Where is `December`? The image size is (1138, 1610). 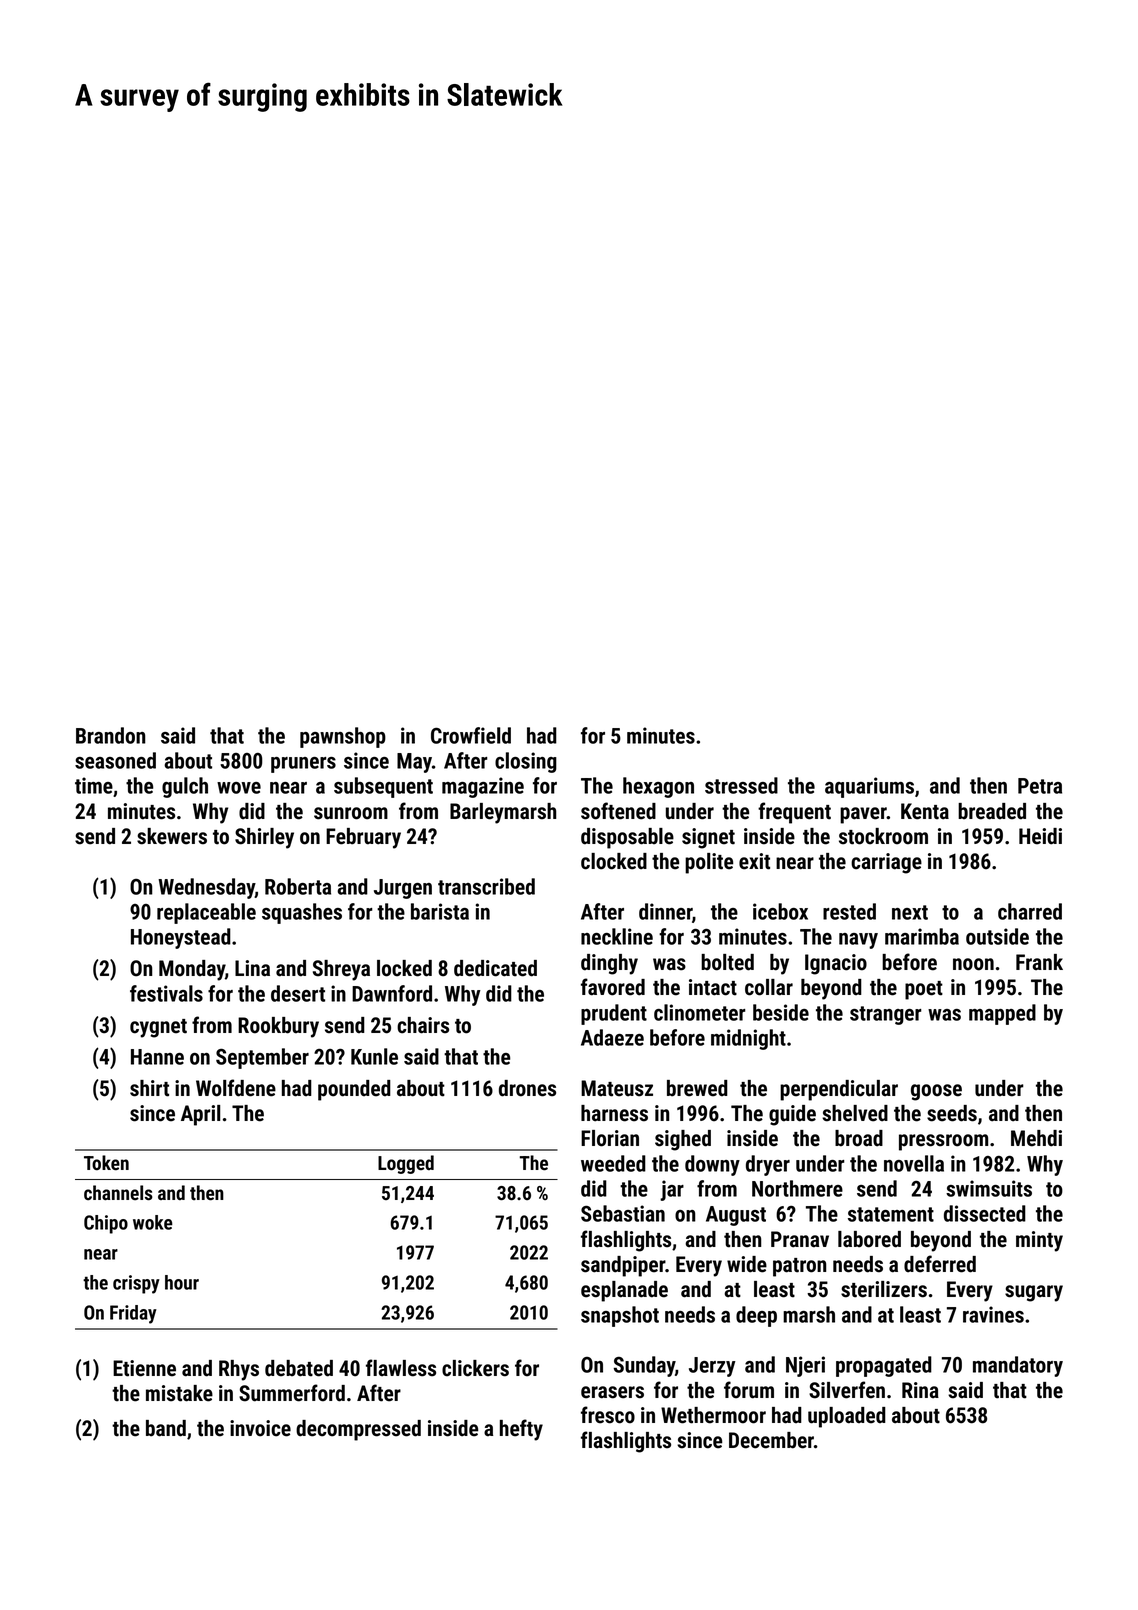
December is located at coordinates (771, 1440).
